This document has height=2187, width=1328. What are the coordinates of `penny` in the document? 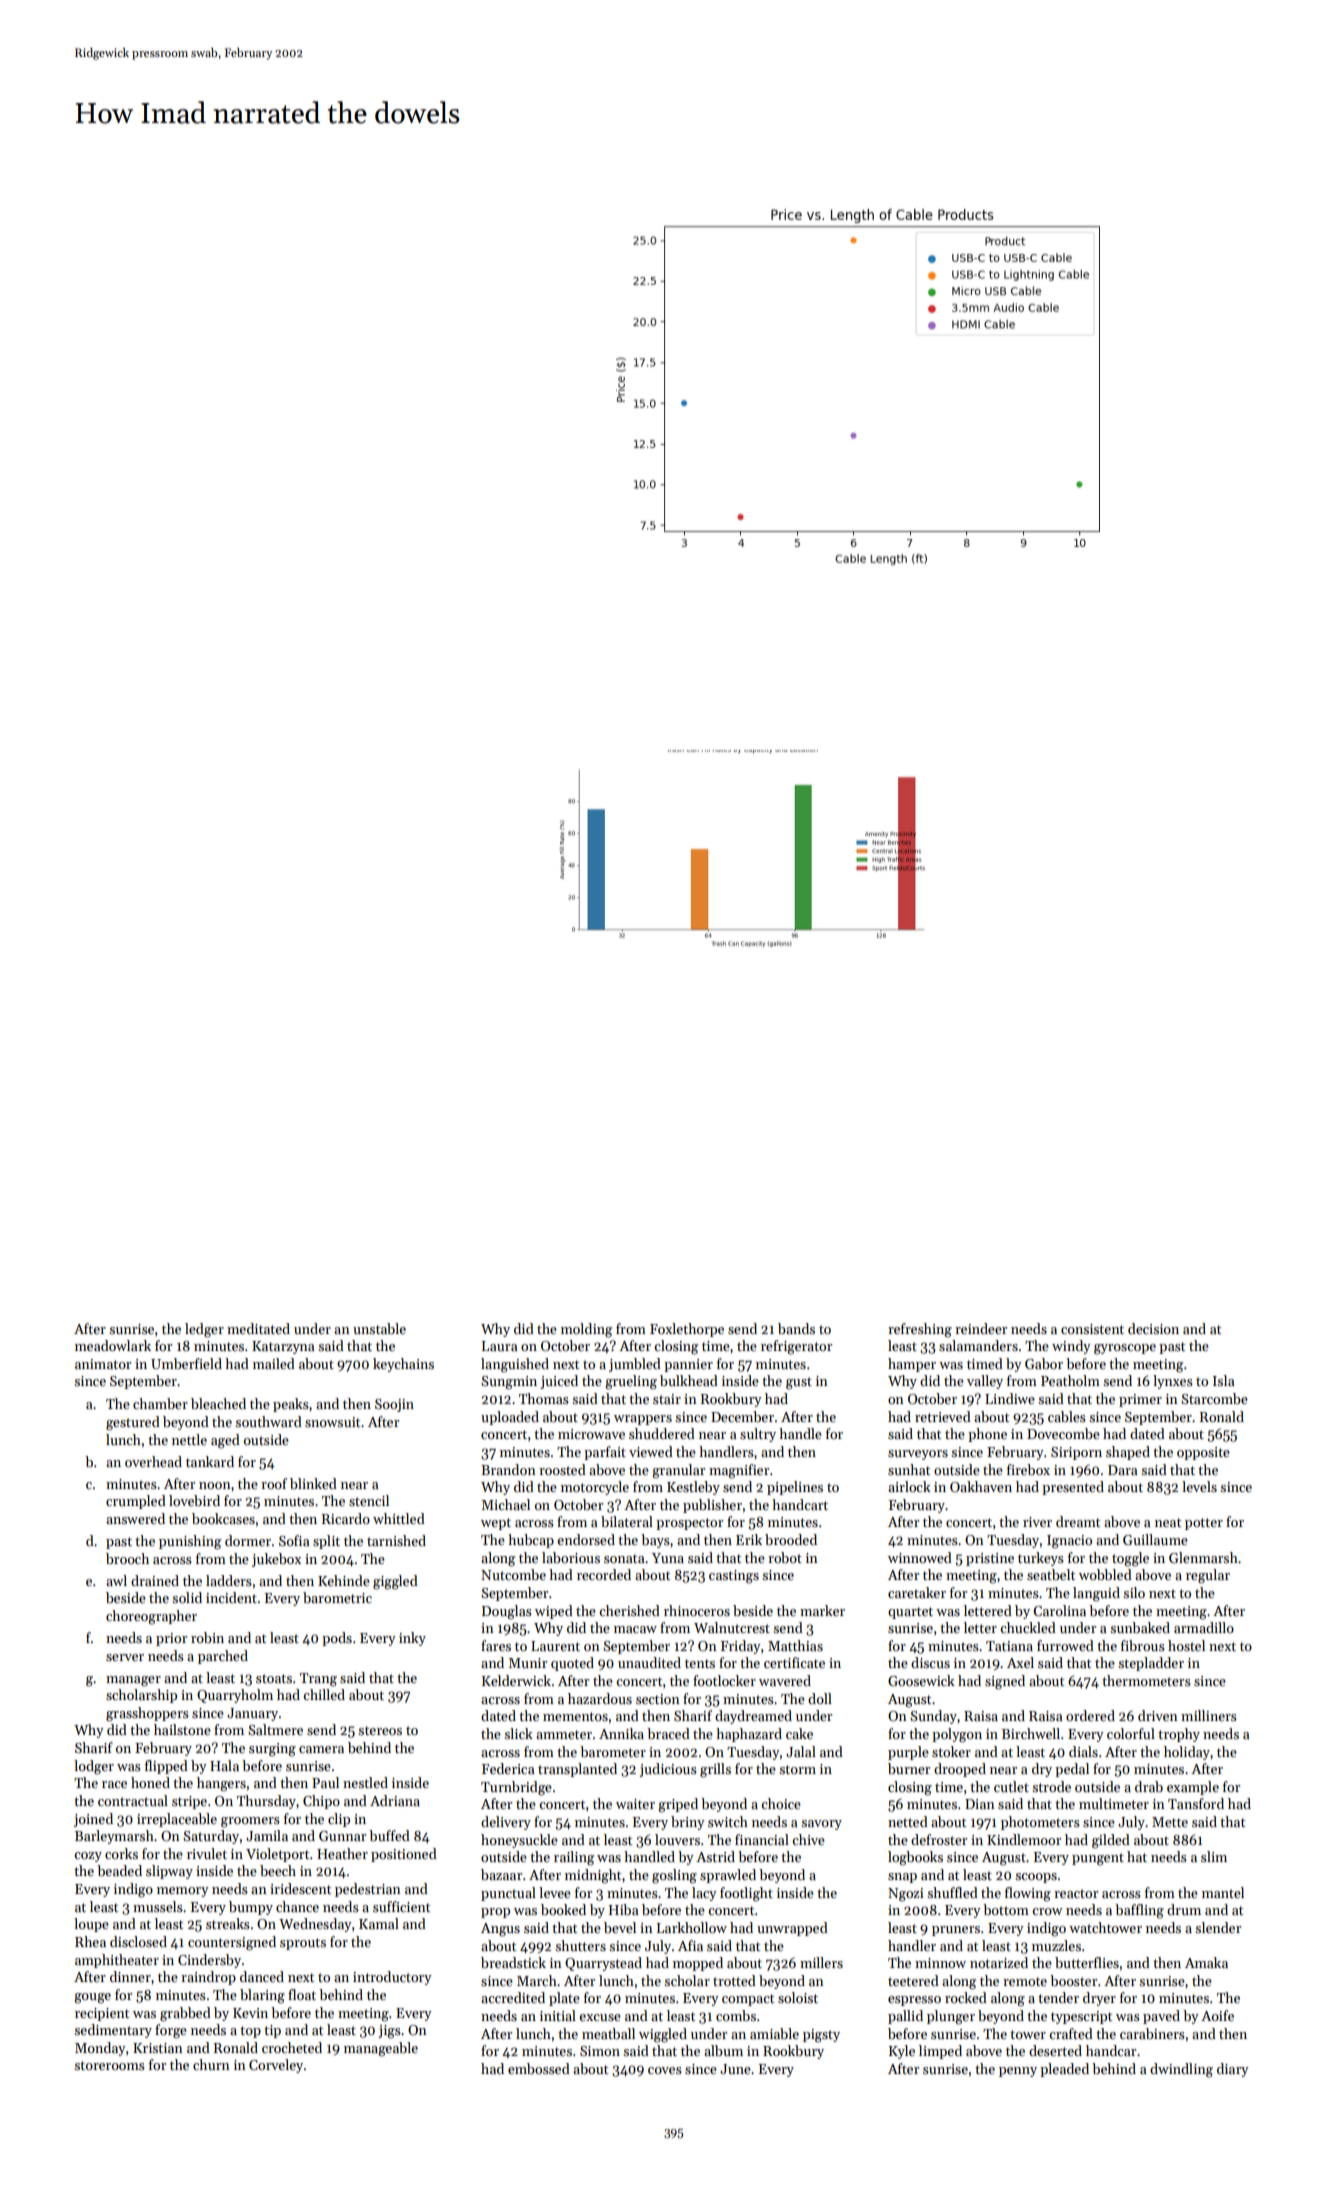 It's located at (1018, 2072).
